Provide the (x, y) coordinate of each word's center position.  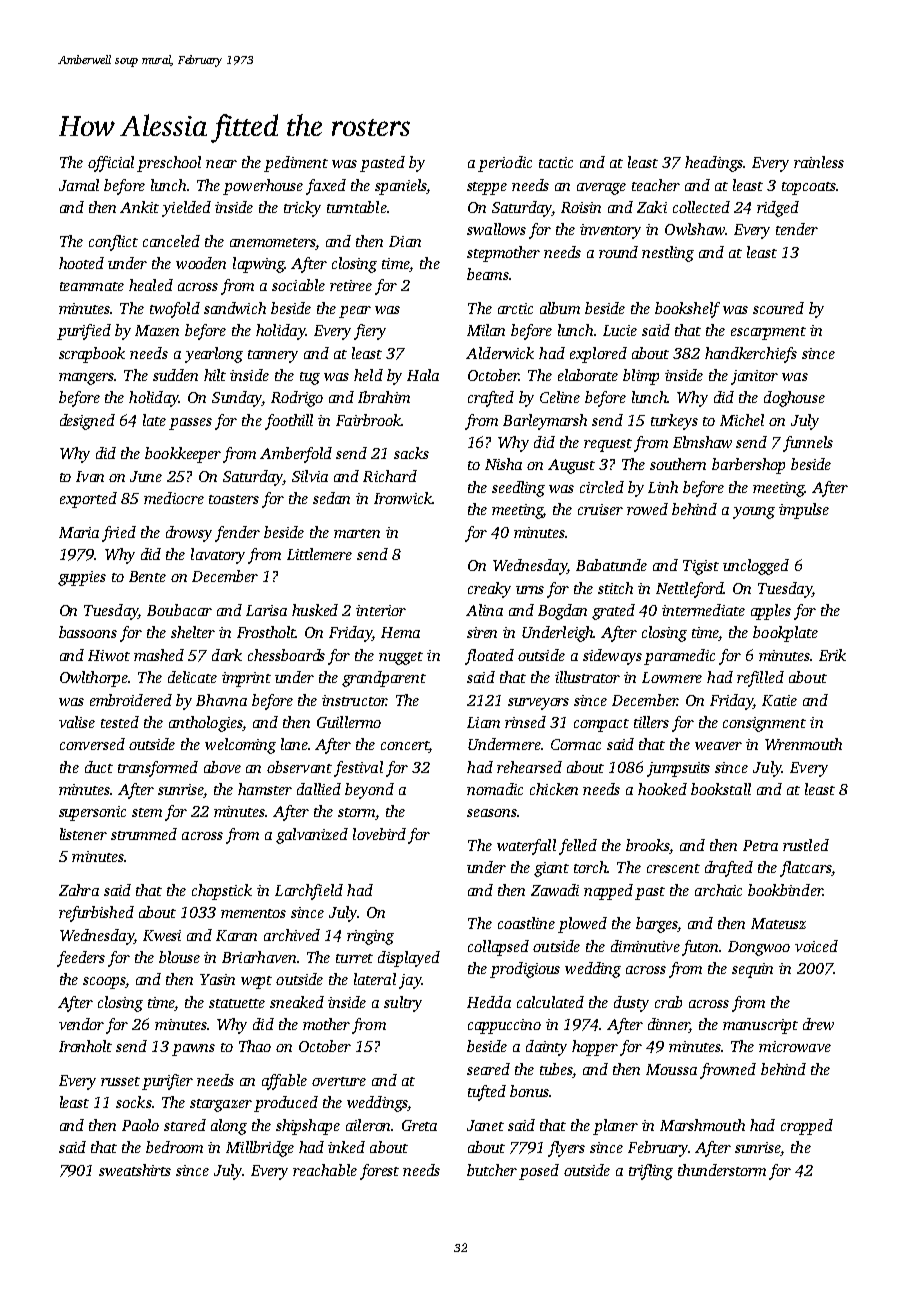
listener (83, 834)
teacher (656, 185)
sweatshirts (135, 1170)
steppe (487, 188)
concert (405, 747)
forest (379, 1172)
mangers (86, 379)
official (111, 164)
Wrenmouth (803, 744)
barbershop (748, 466)
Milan (486, 330)
